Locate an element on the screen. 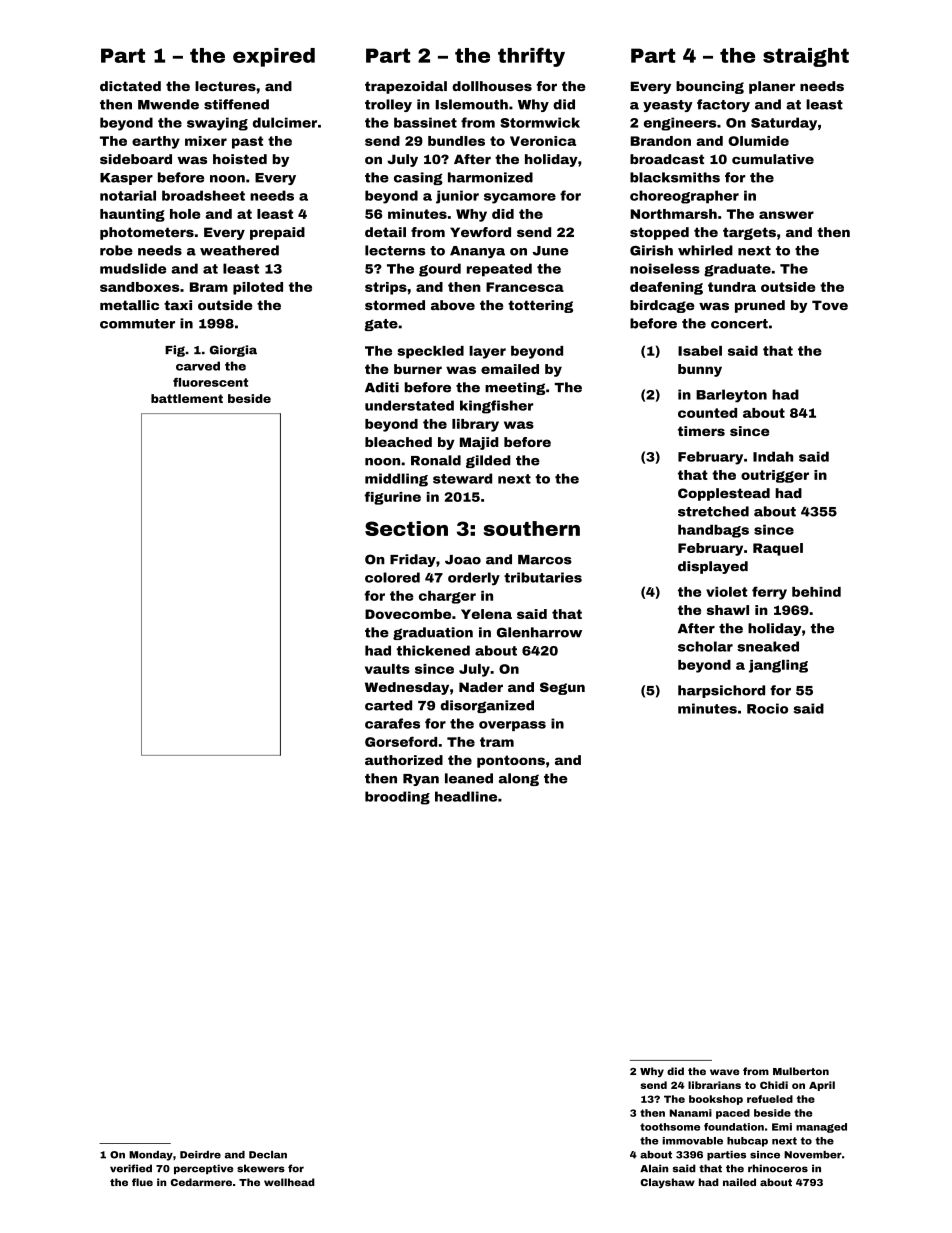 This screenshot has width=952, height=1233. Alain is located at coordinates (654, 1168).
